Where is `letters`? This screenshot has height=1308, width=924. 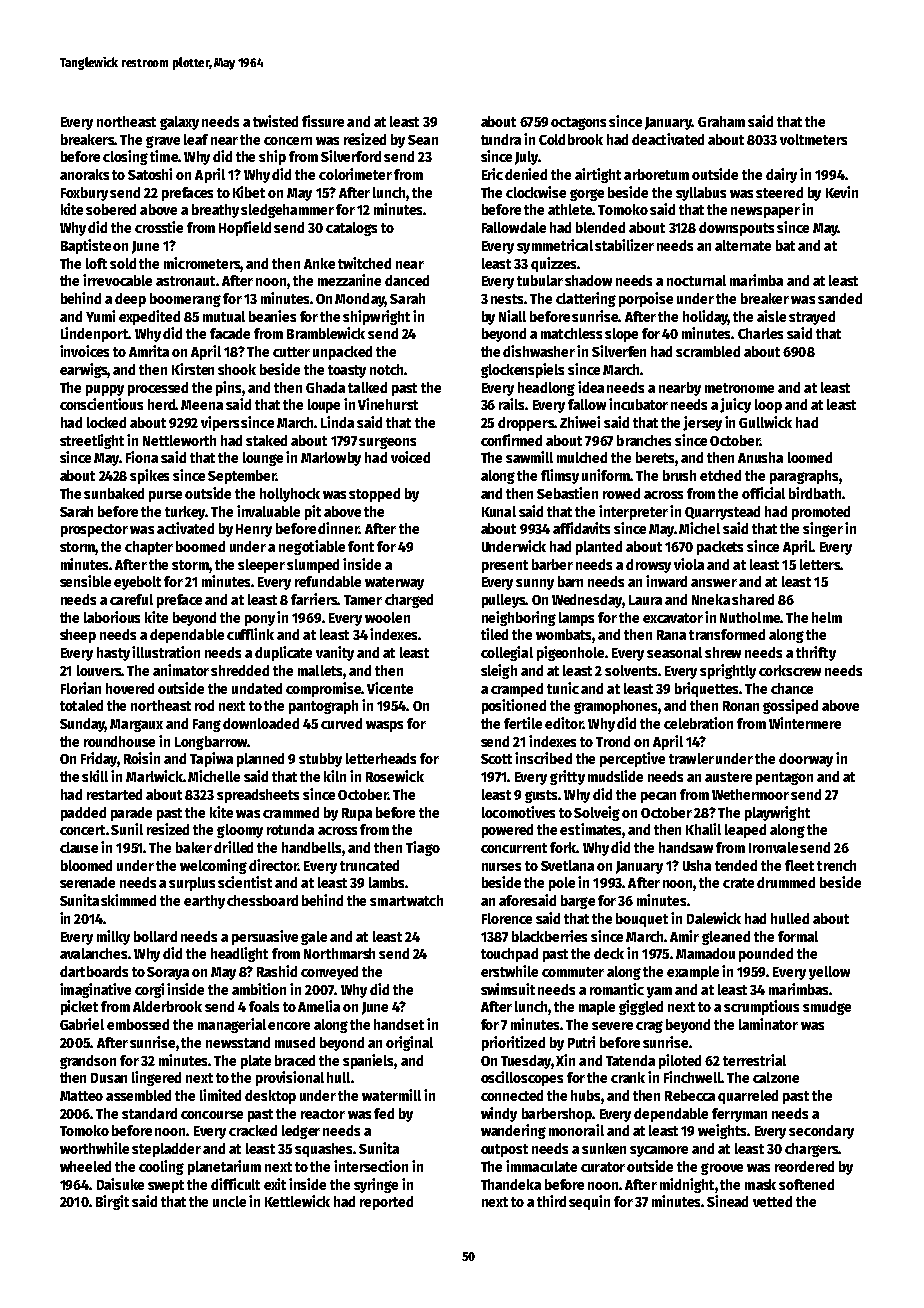
letters is located at coordinates (820, 564).
